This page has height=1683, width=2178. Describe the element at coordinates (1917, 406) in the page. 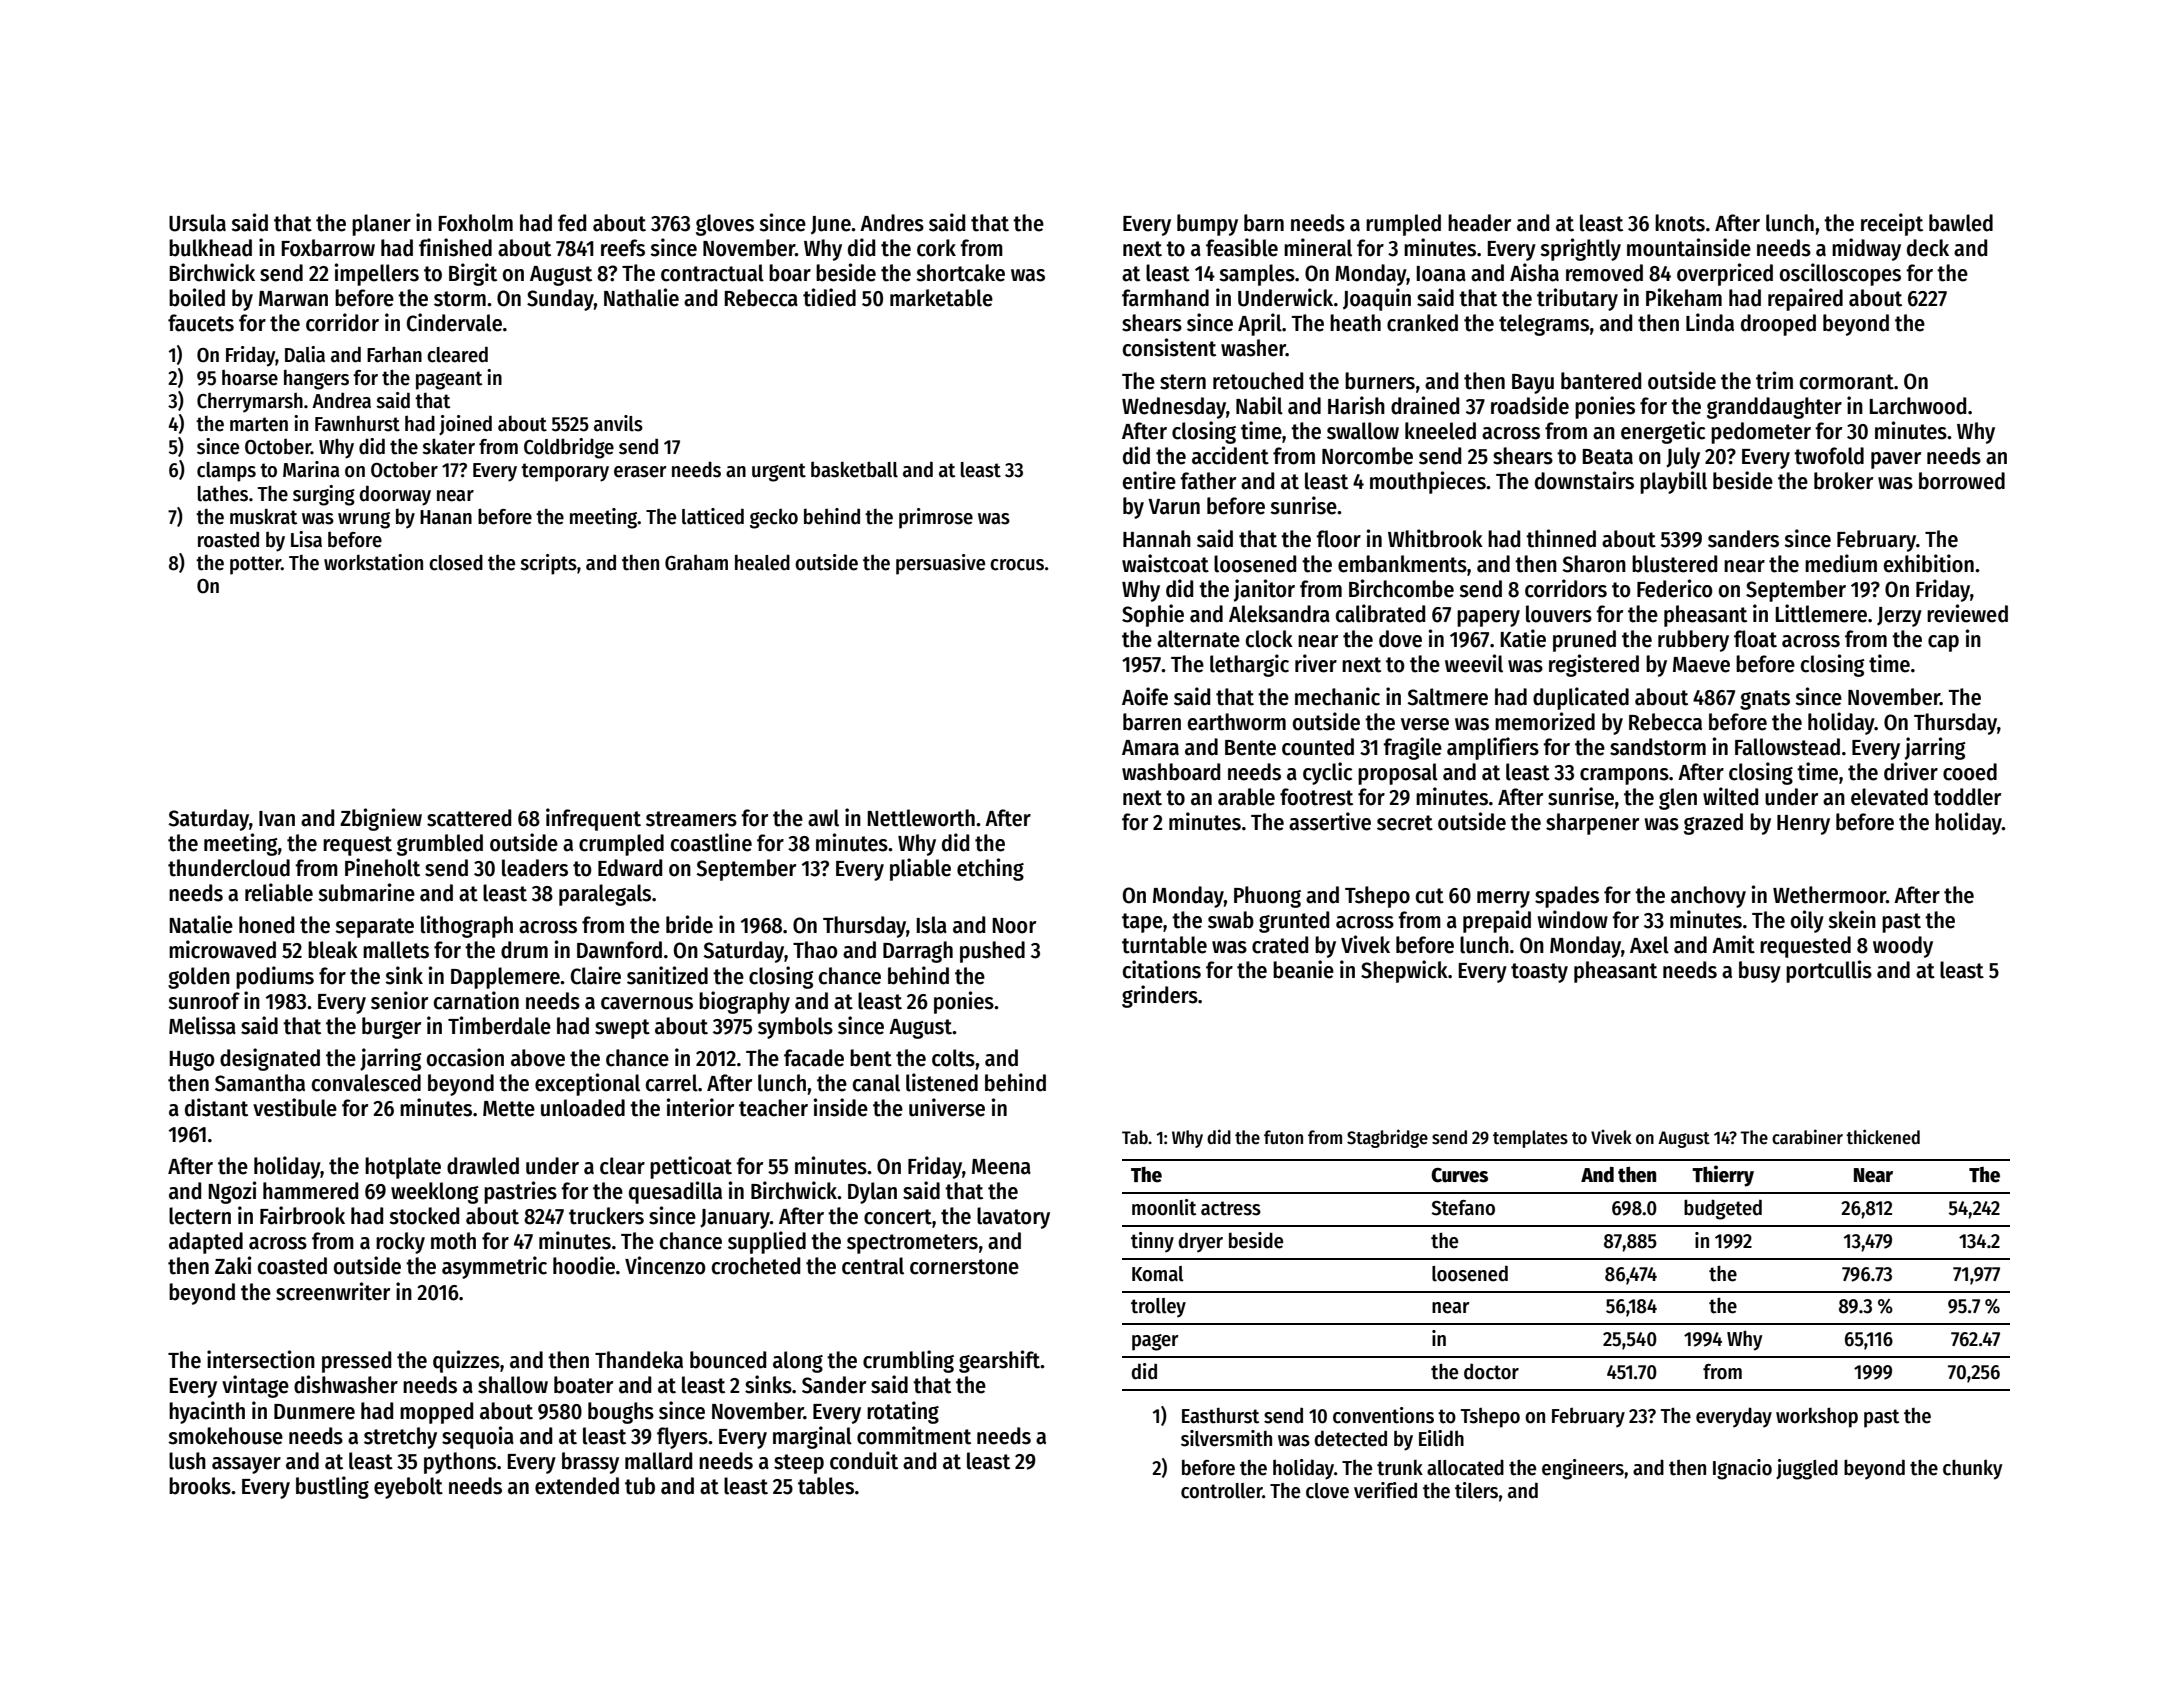

I see `Larchwood` at that location.
